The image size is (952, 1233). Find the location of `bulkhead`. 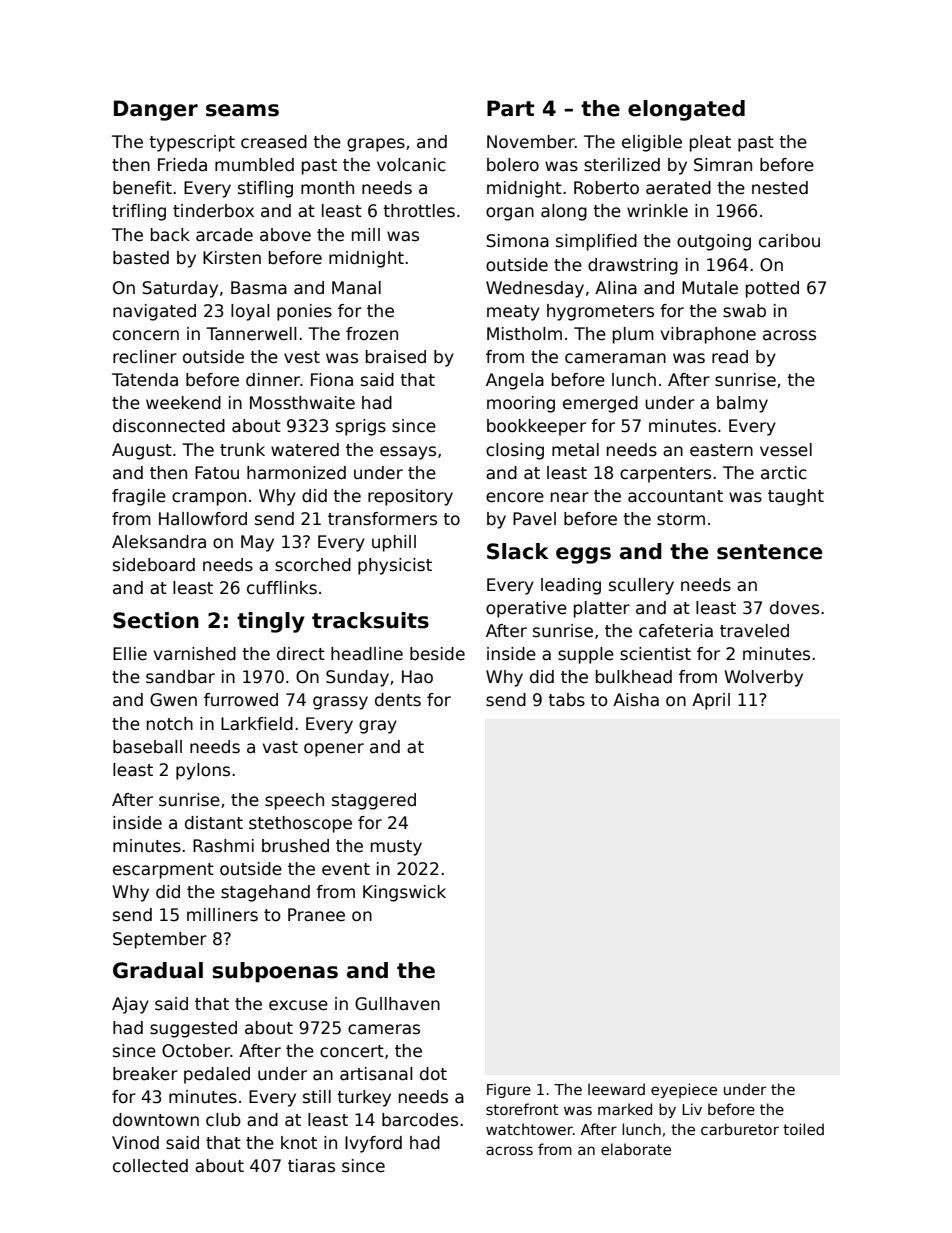

bulkhead is located at coordinates (634, 677).
